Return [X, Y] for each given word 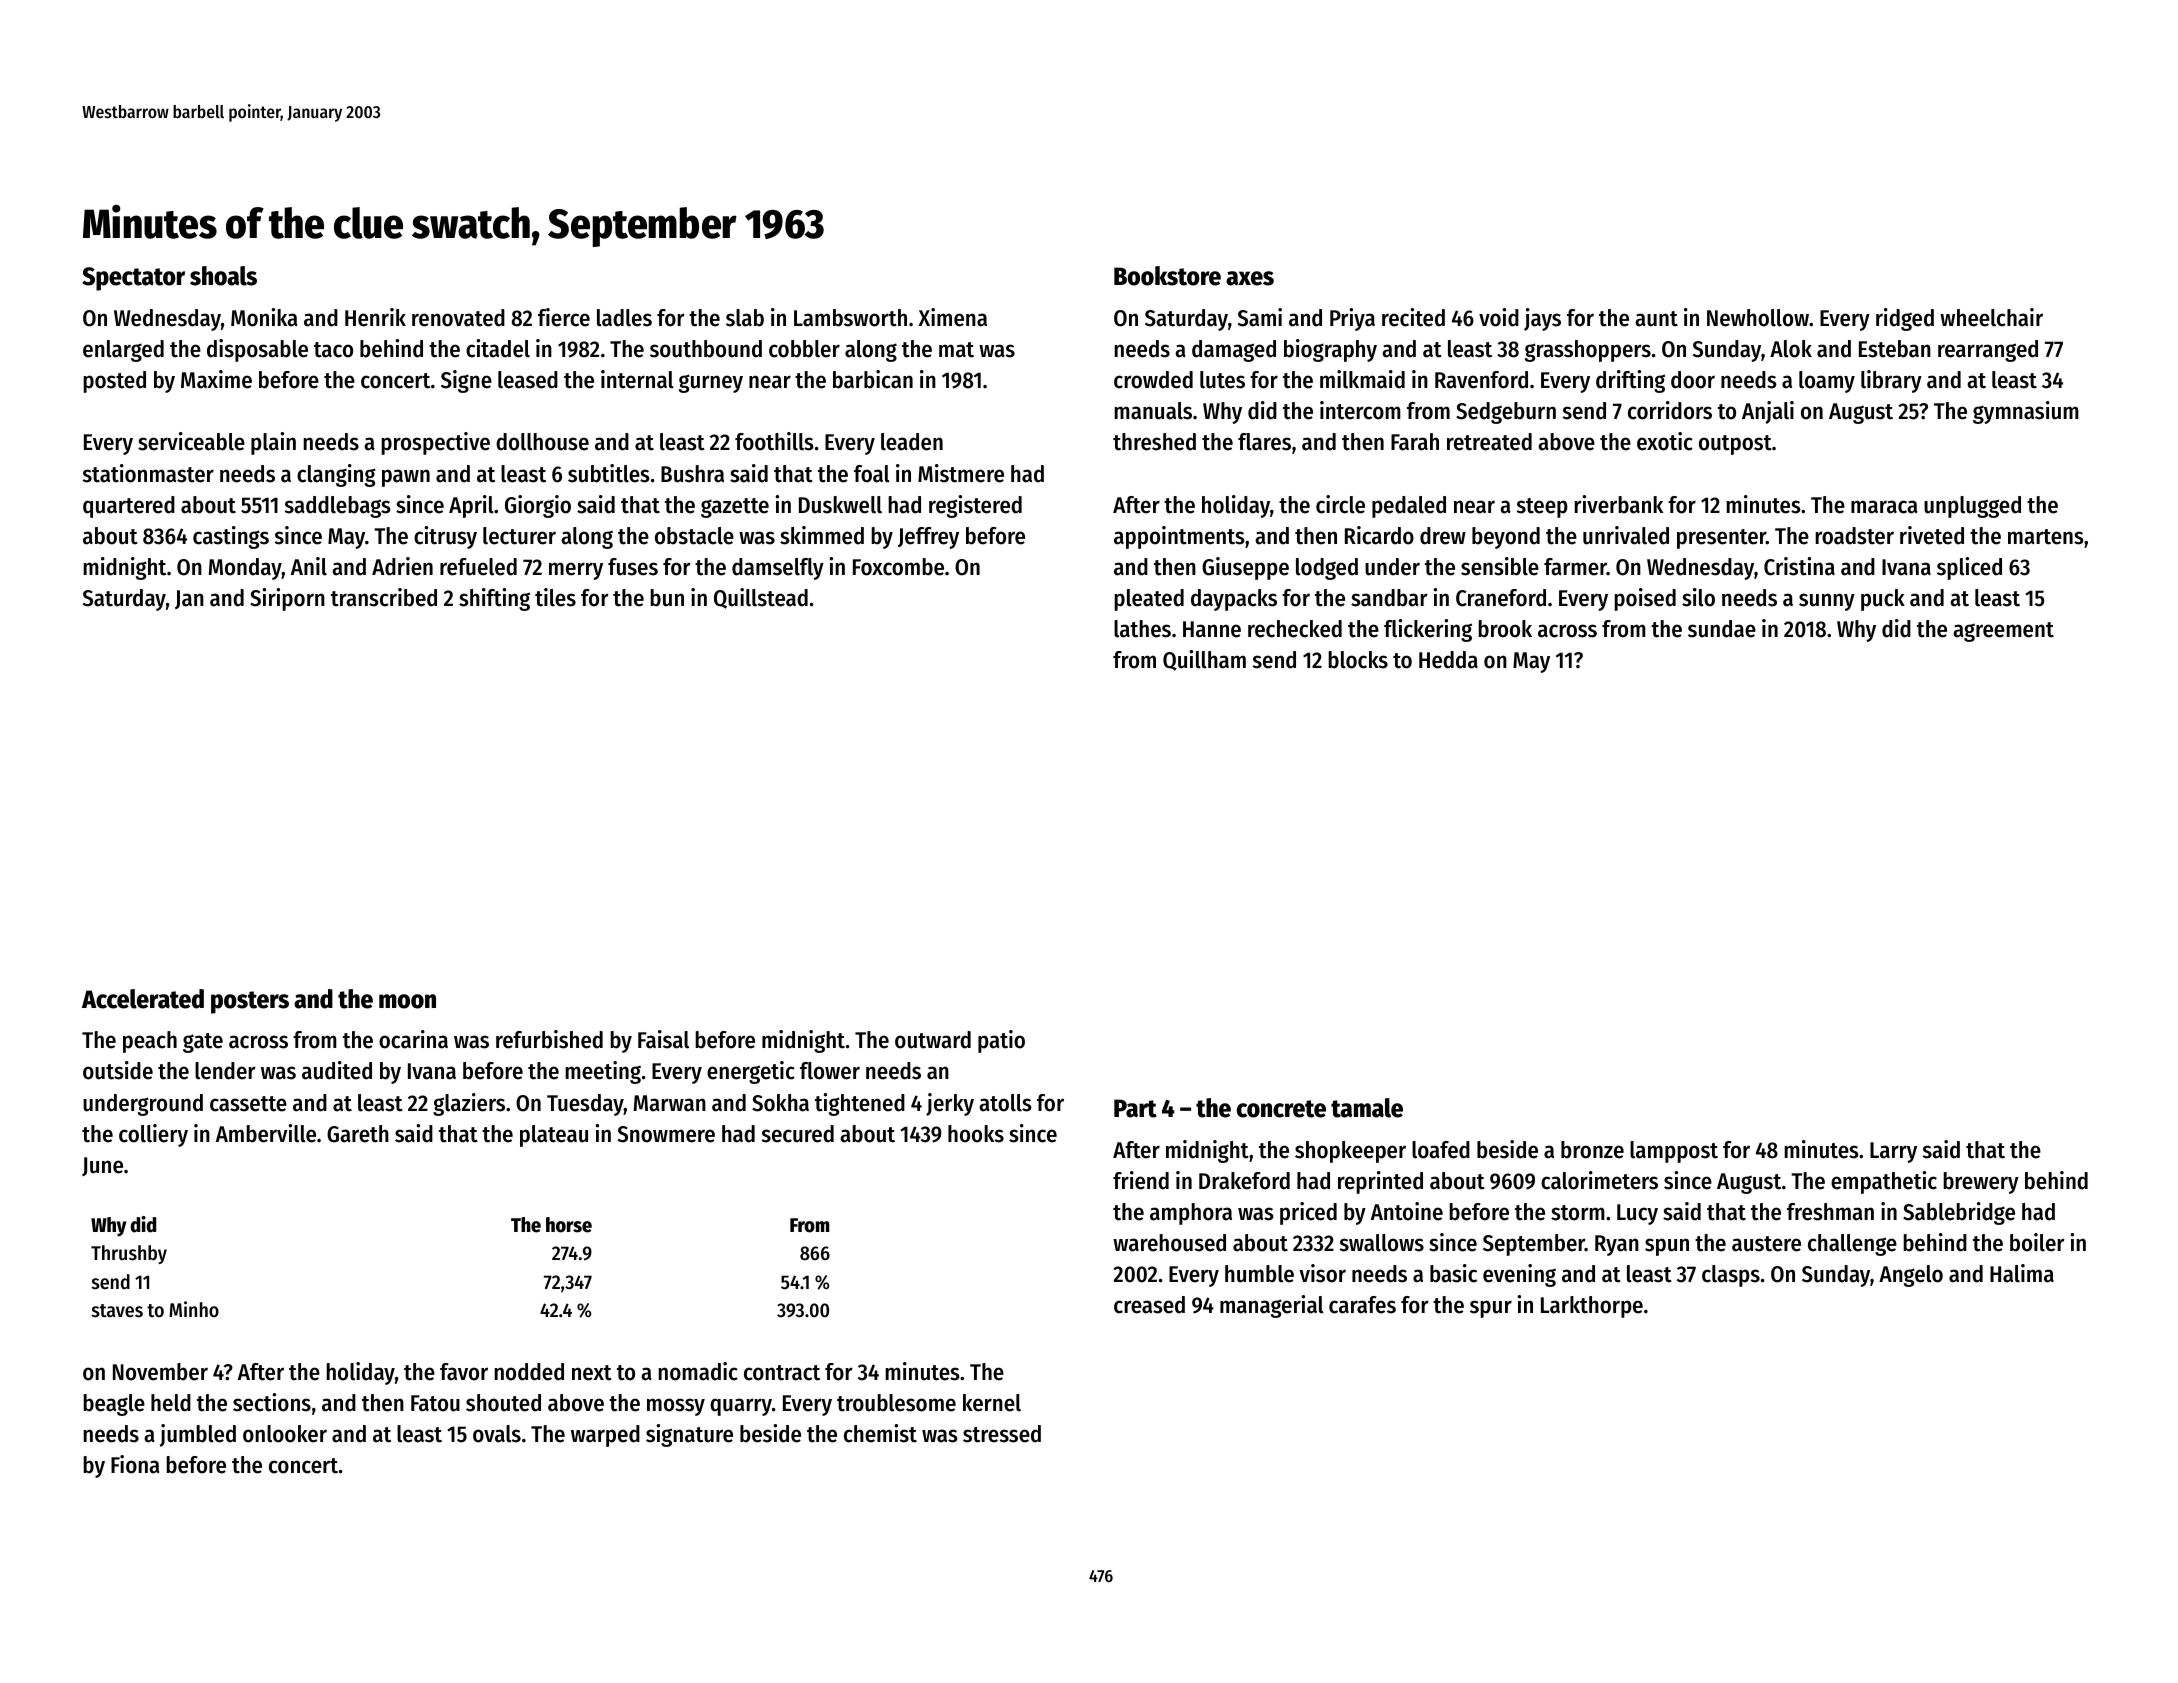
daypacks [1234, 600]
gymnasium [2026, 412]
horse [569, 1225]
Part [1135, 1108]
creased [1149, 1305]
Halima [2022, 1273]
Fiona [135, 1464]
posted [114, 382]
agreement [2003, 632]
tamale [1367, 1108]
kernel [992, 1403]
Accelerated [143, 999]
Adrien [402, 566]
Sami [1260, 317]
